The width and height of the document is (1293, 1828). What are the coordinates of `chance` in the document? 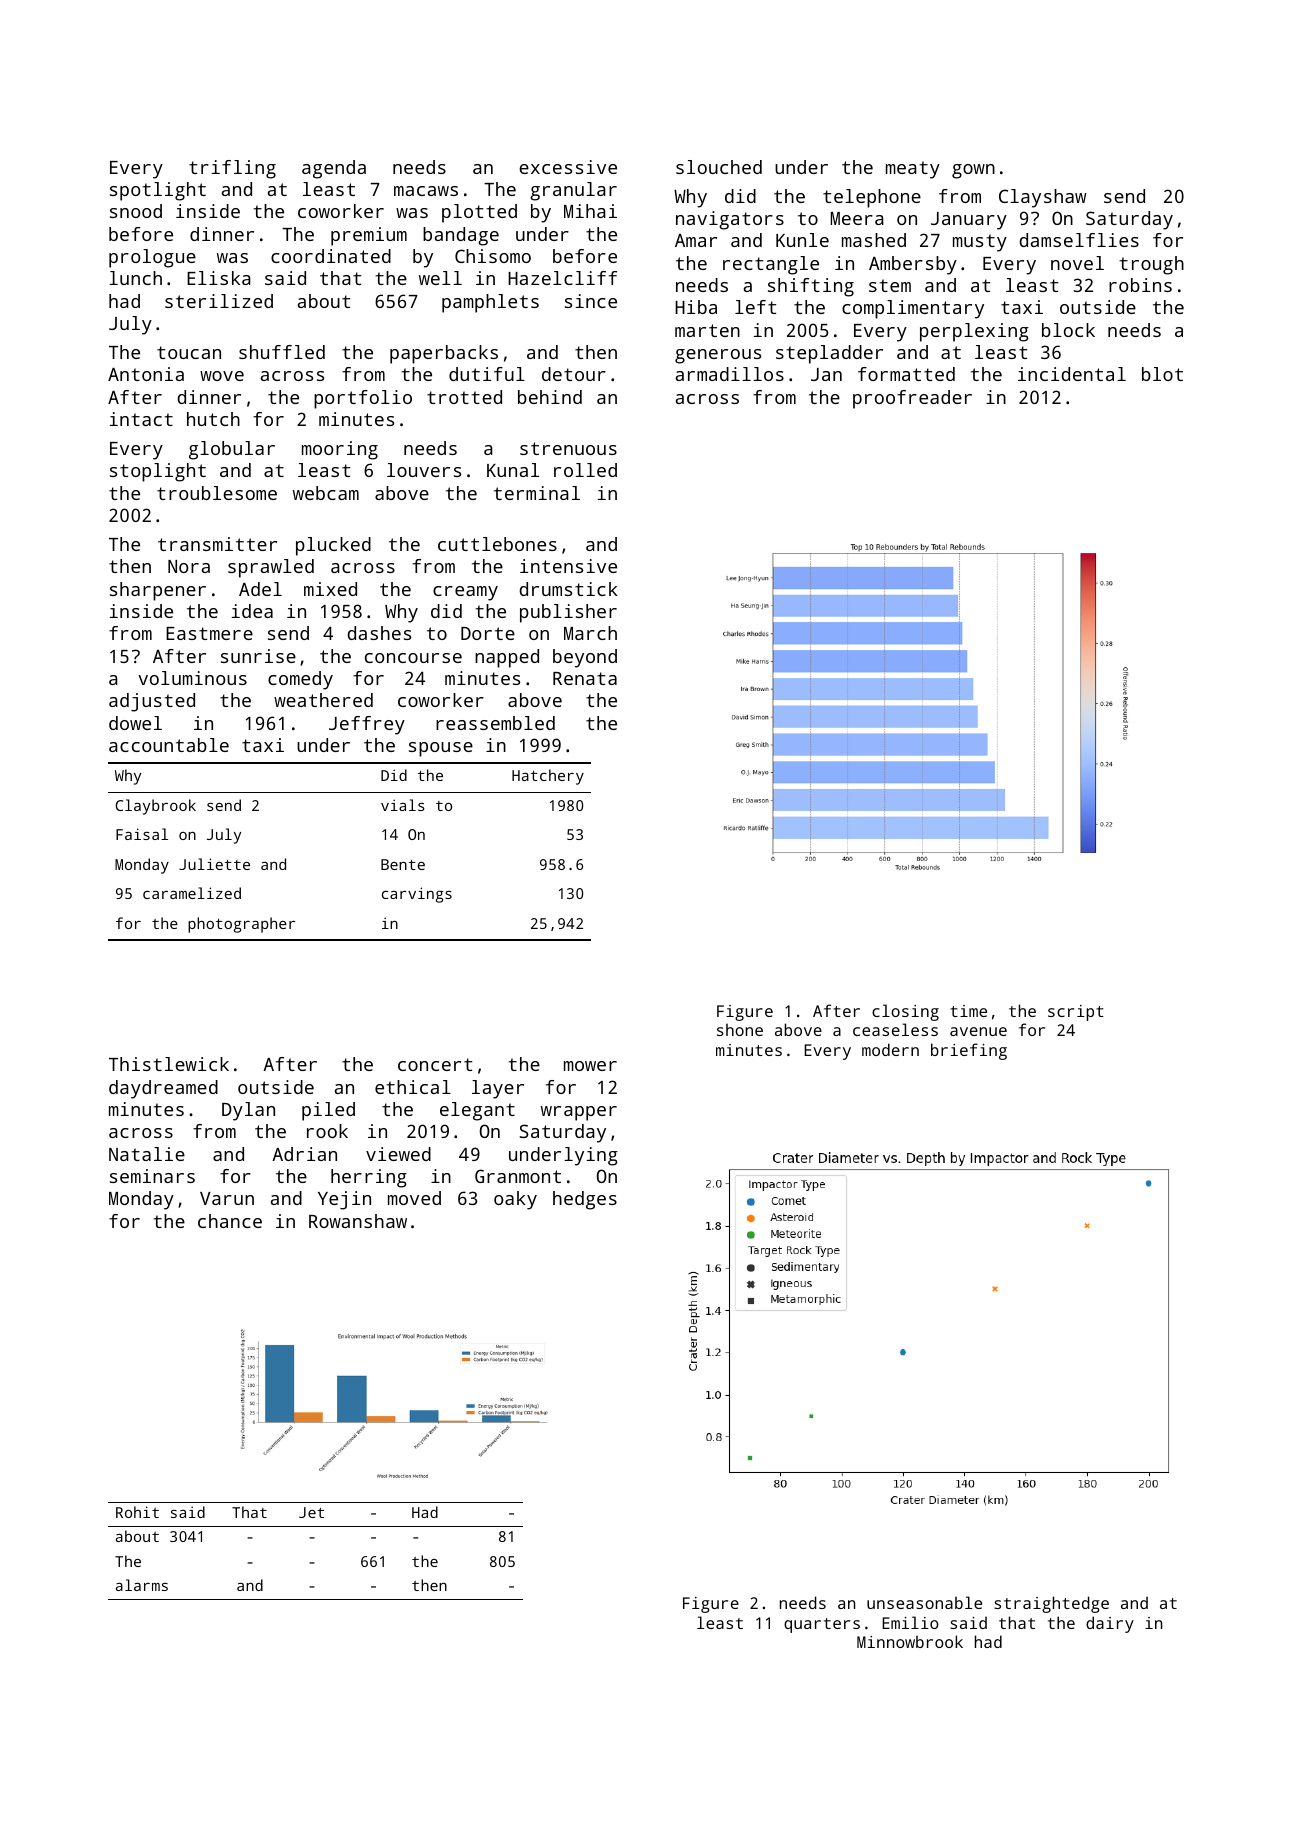 It's located at (230, 1221).
